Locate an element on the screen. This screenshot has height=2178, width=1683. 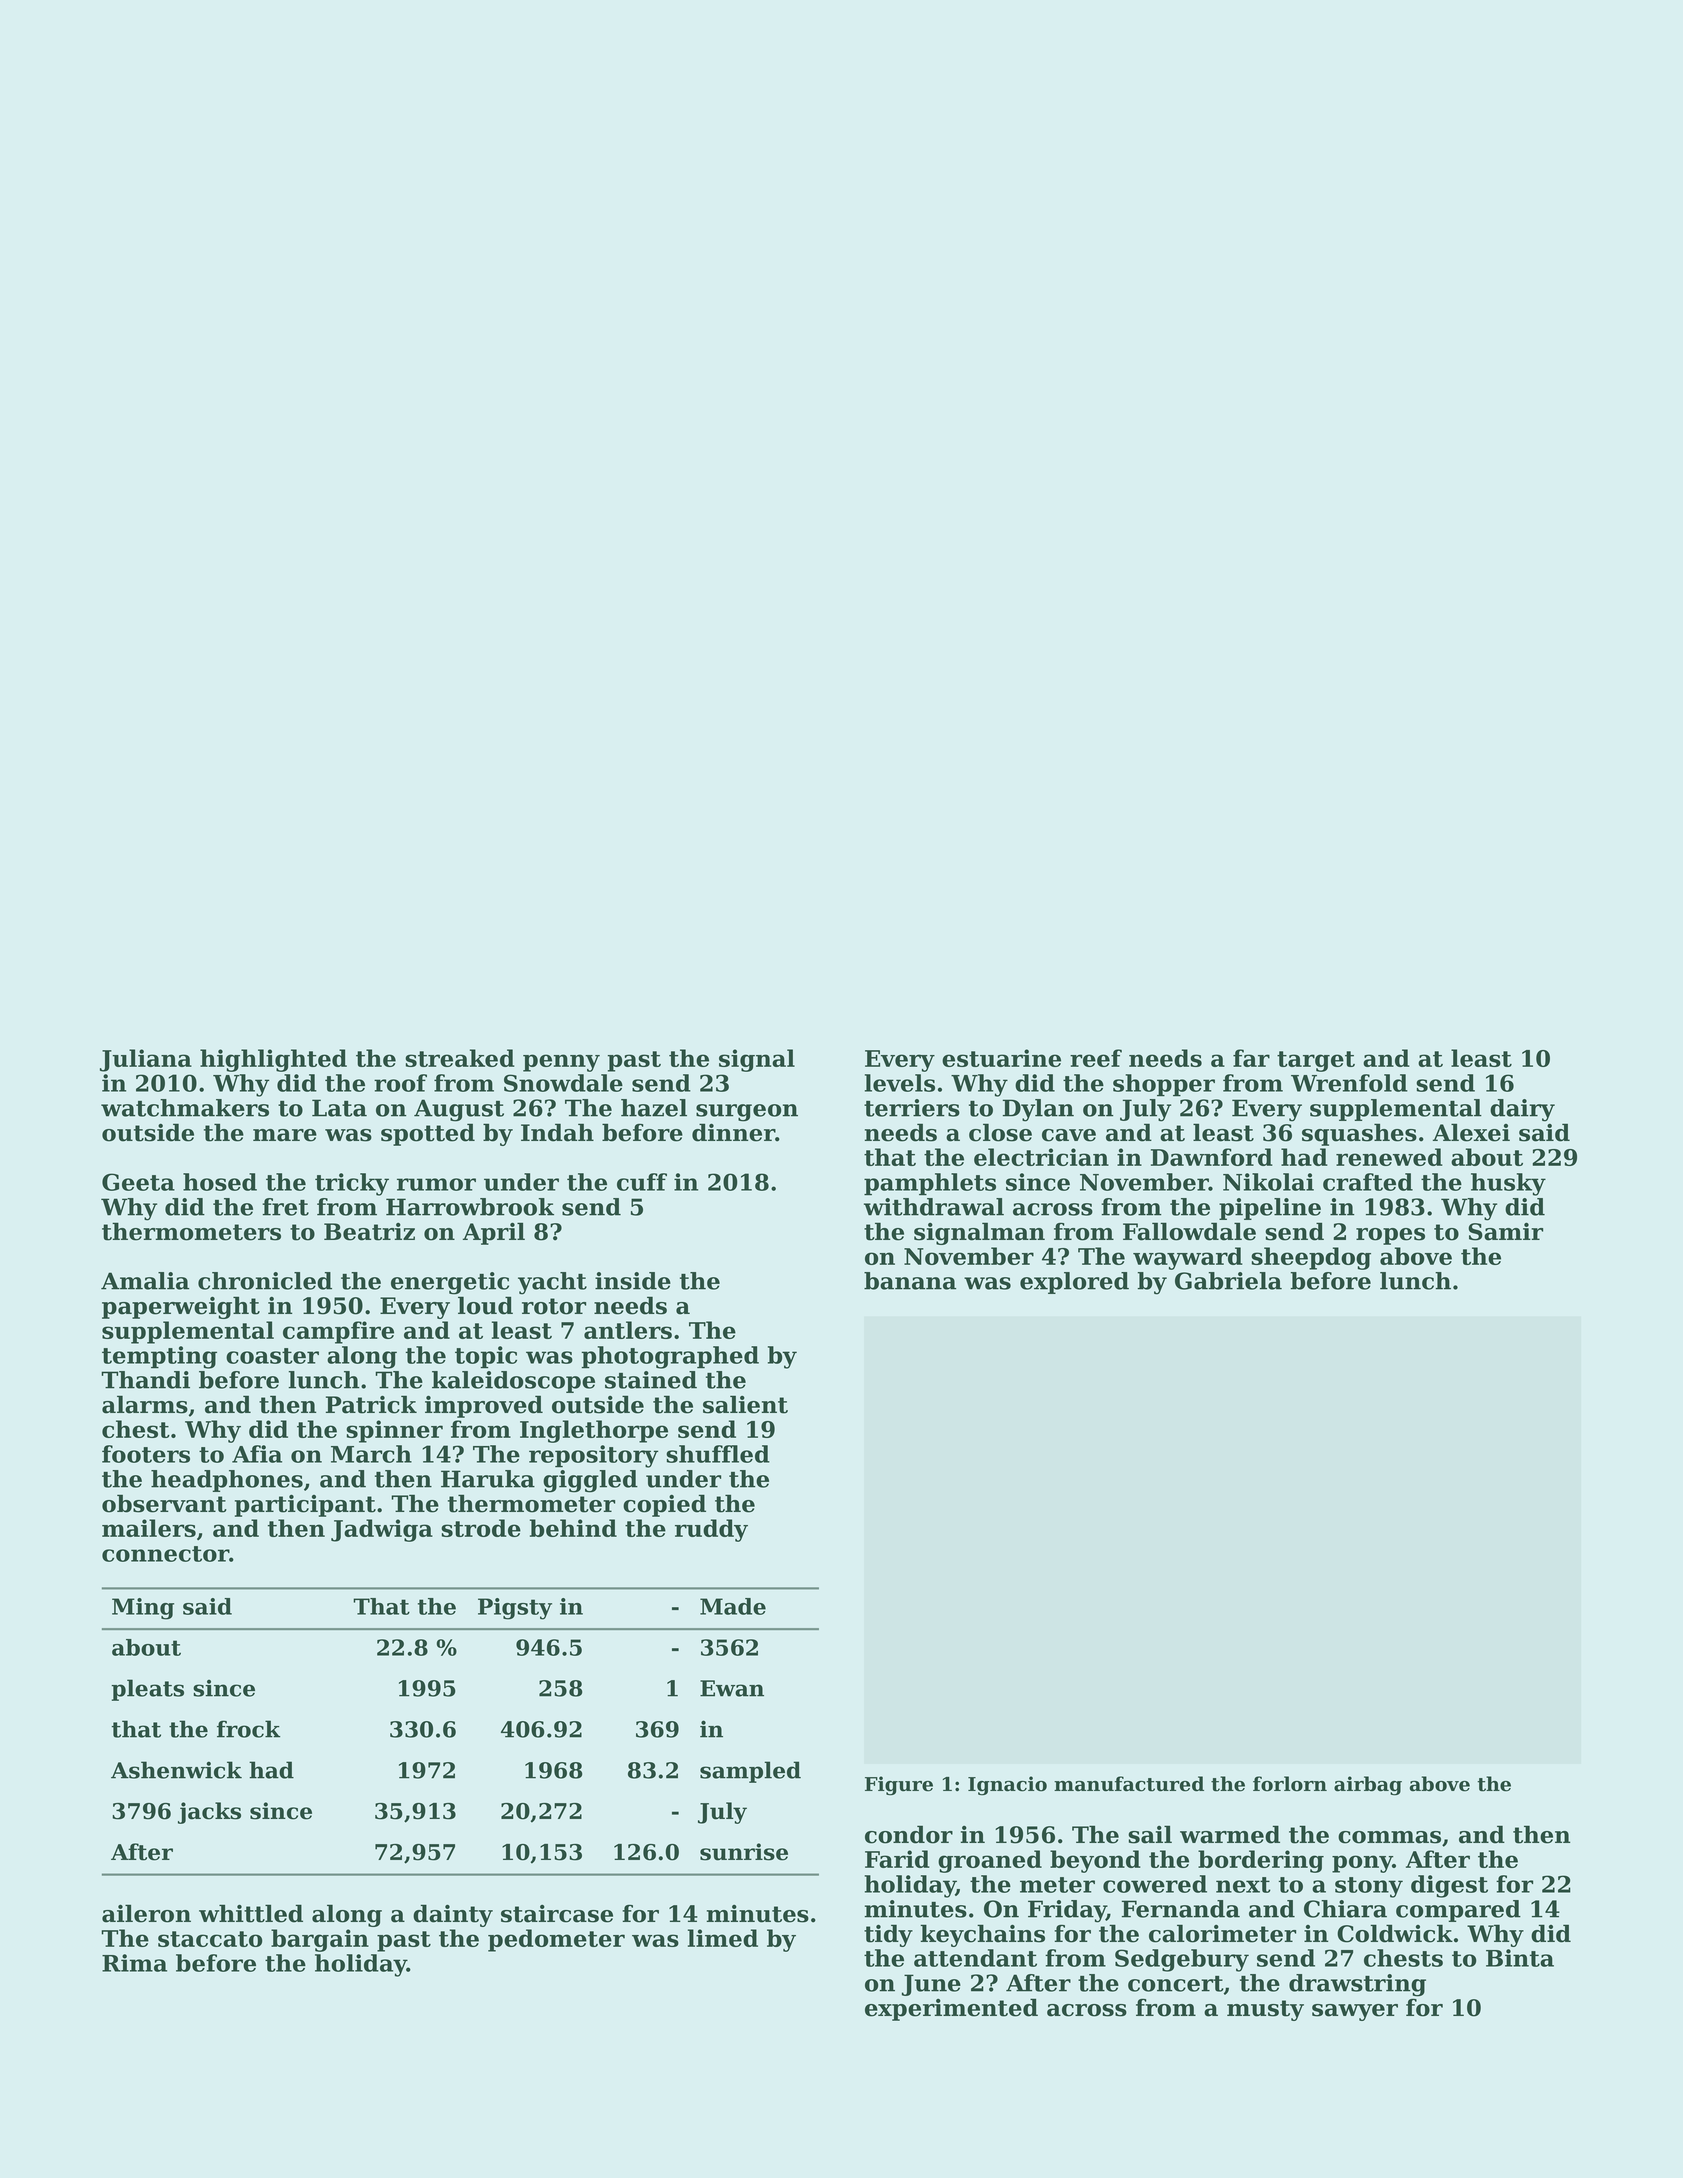
Ming is located at coordinates (143, 1609).
